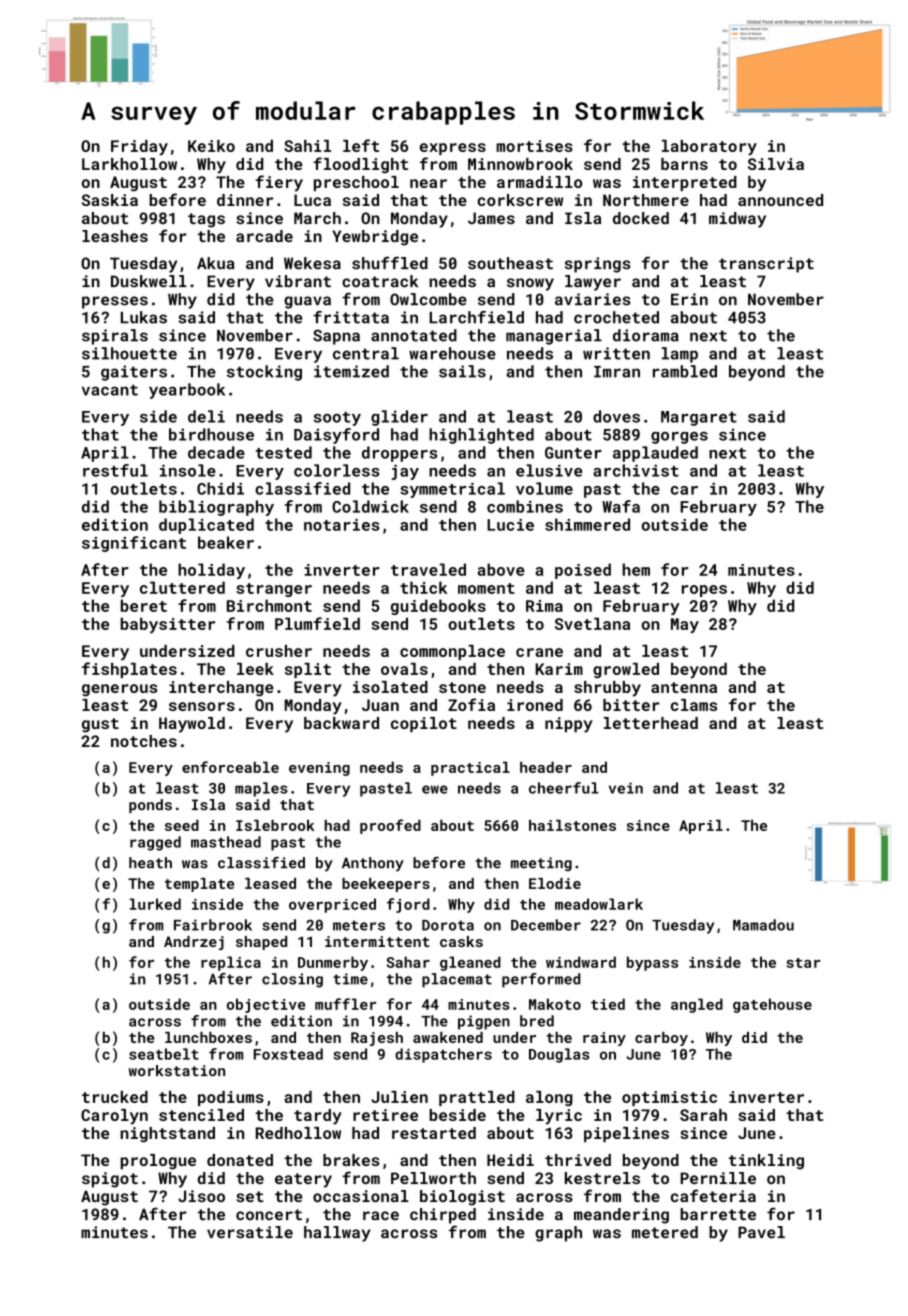 The image size is (908, 1316). I want to click on southeast, so click(510, 263).
